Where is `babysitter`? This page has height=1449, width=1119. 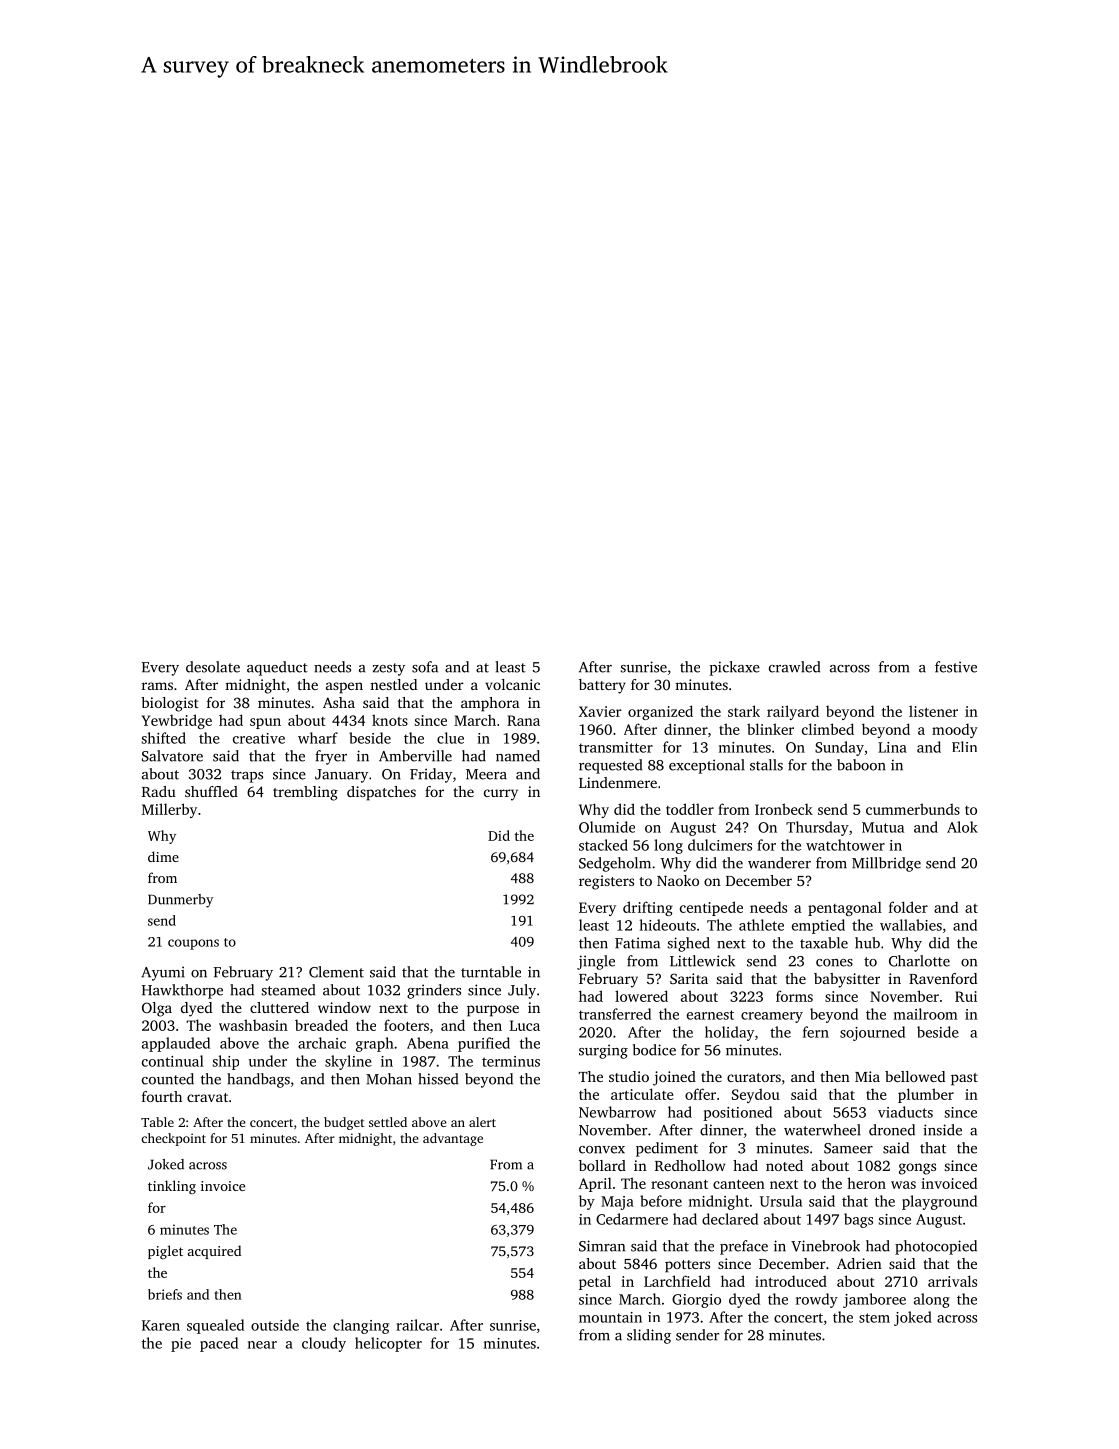 babysitter is located at coordinates (847, 980).
